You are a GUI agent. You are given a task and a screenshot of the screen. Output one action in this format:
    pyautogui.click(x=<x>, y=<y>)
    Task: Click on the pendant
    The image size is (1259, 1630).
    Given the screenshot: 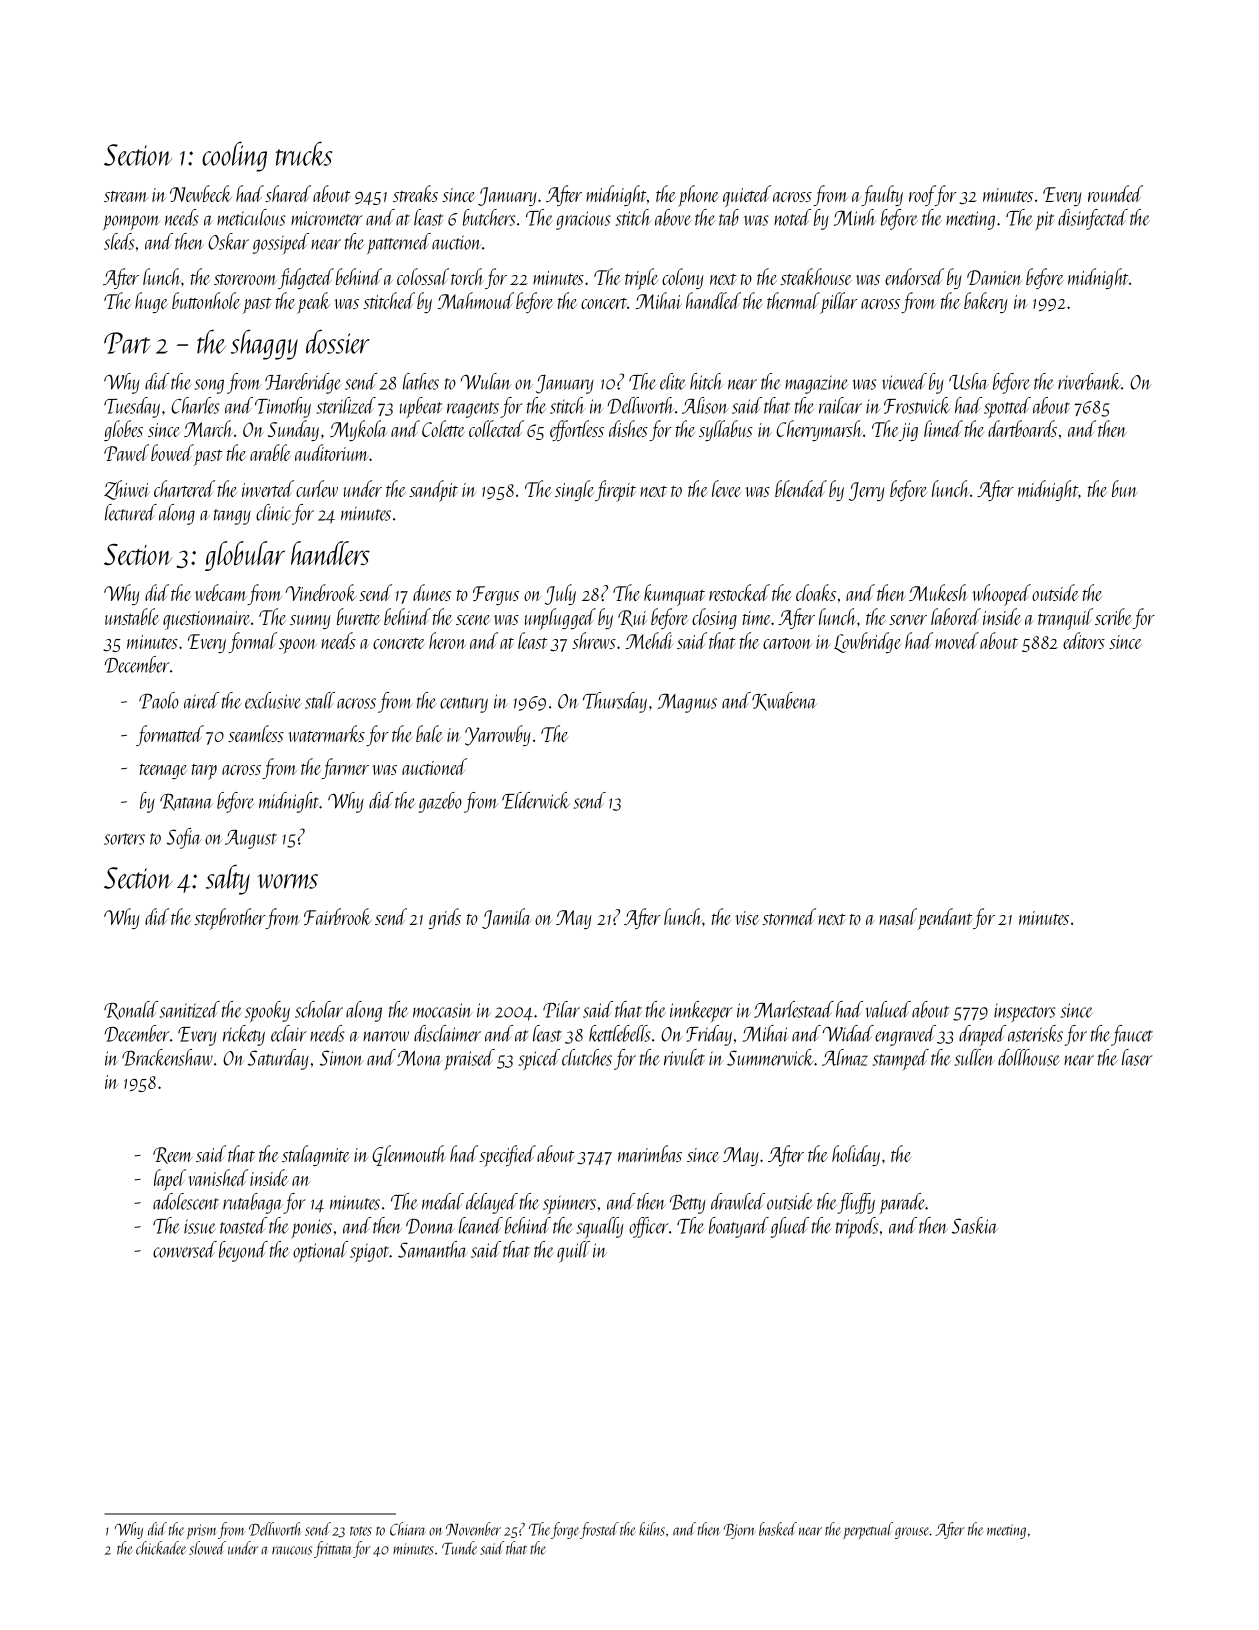 What is the action you would take?
    pyautogui.click(x=945, y=919)
